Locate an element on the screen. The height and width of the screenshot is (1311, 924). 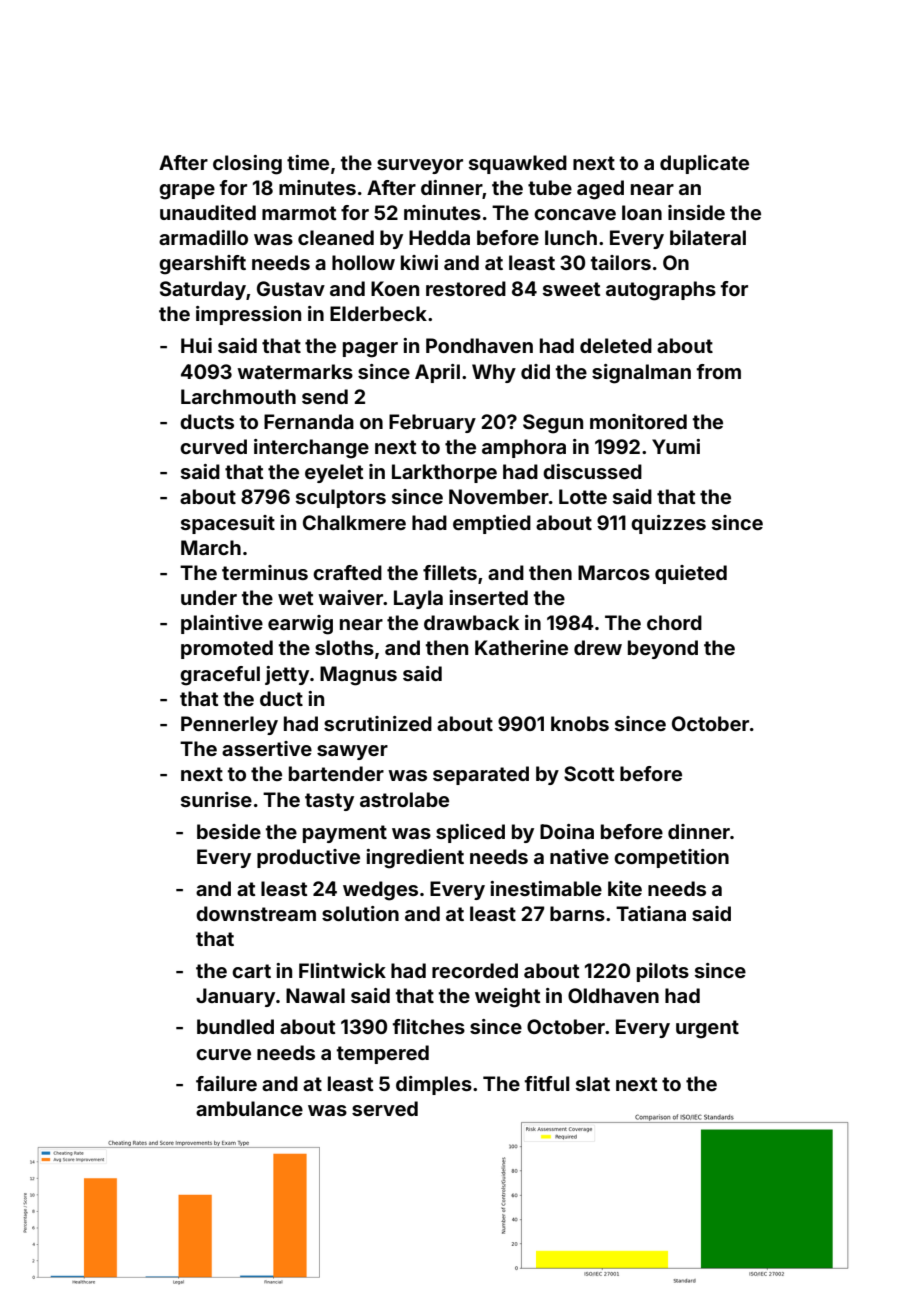
Hedda is located at coordinates (439, 237).
